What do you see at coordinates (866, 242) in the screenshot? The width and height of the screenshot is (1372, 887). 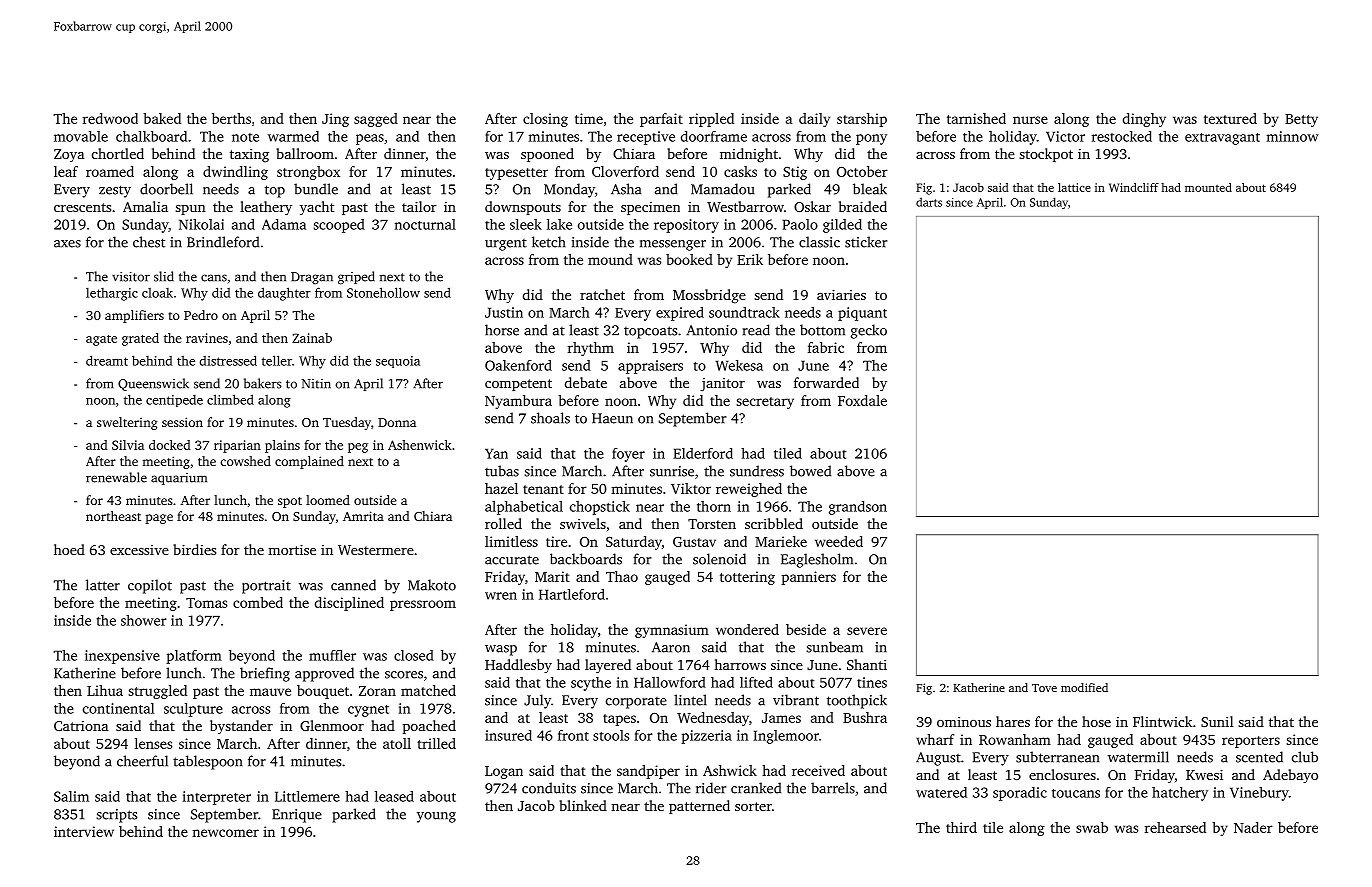 I see `sticker` at bounding box center [866, 242].
